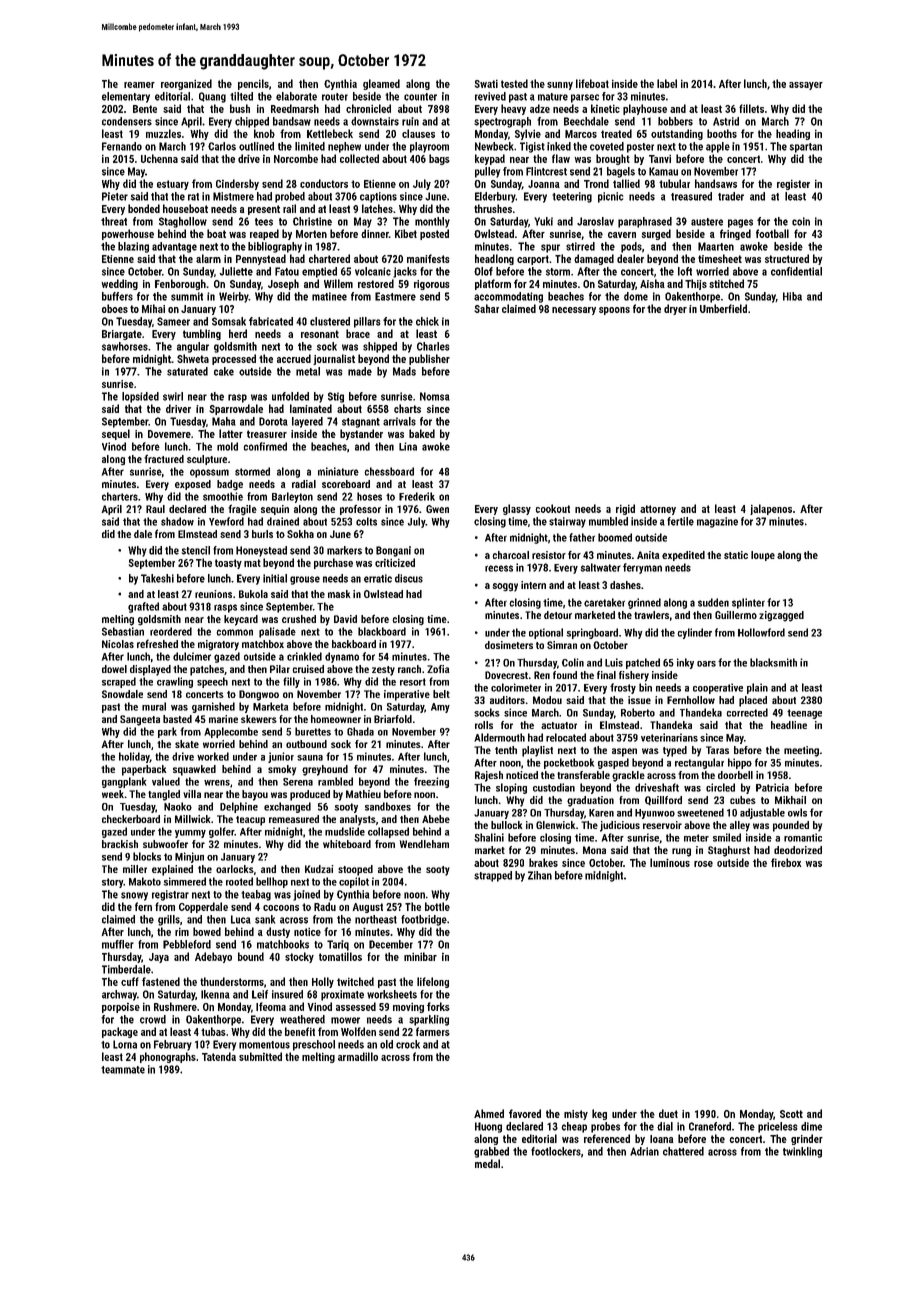 Image resolution: width=924 pixels, height=1308 pixels. I want to click on teammate, so click(123, 1070).
